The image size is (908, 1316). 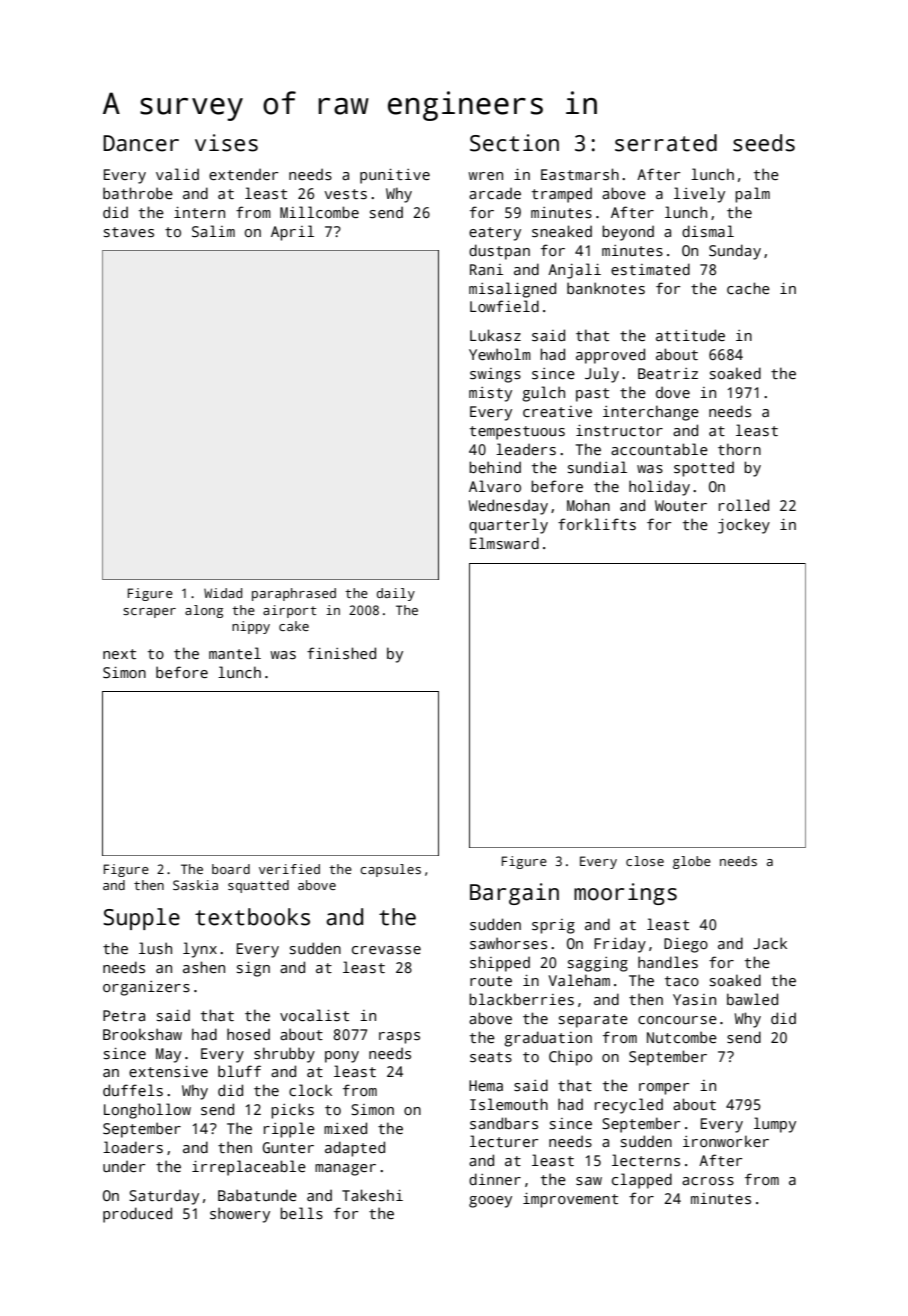 What do you see at coordinates (699, 195) in the screenshot?
I see `lively` at bounding box center [699, 195].
